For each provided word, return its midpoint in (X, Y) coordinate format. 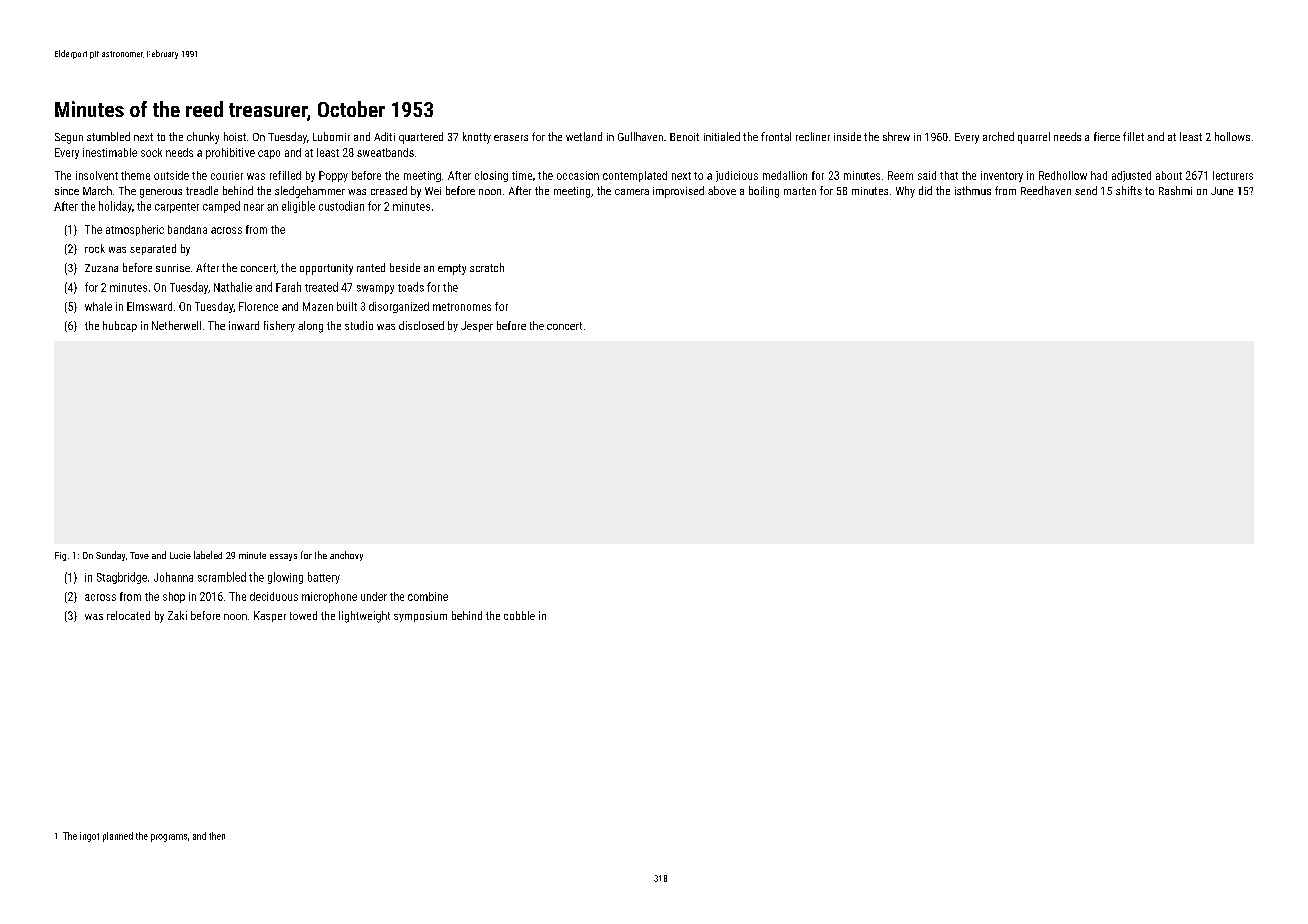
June (1222, 191)
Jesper (477, 326)
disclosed (421, 325)
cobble (519, 615)
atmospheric (135, 230)
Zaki (177, 615)
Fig (60, 556)
